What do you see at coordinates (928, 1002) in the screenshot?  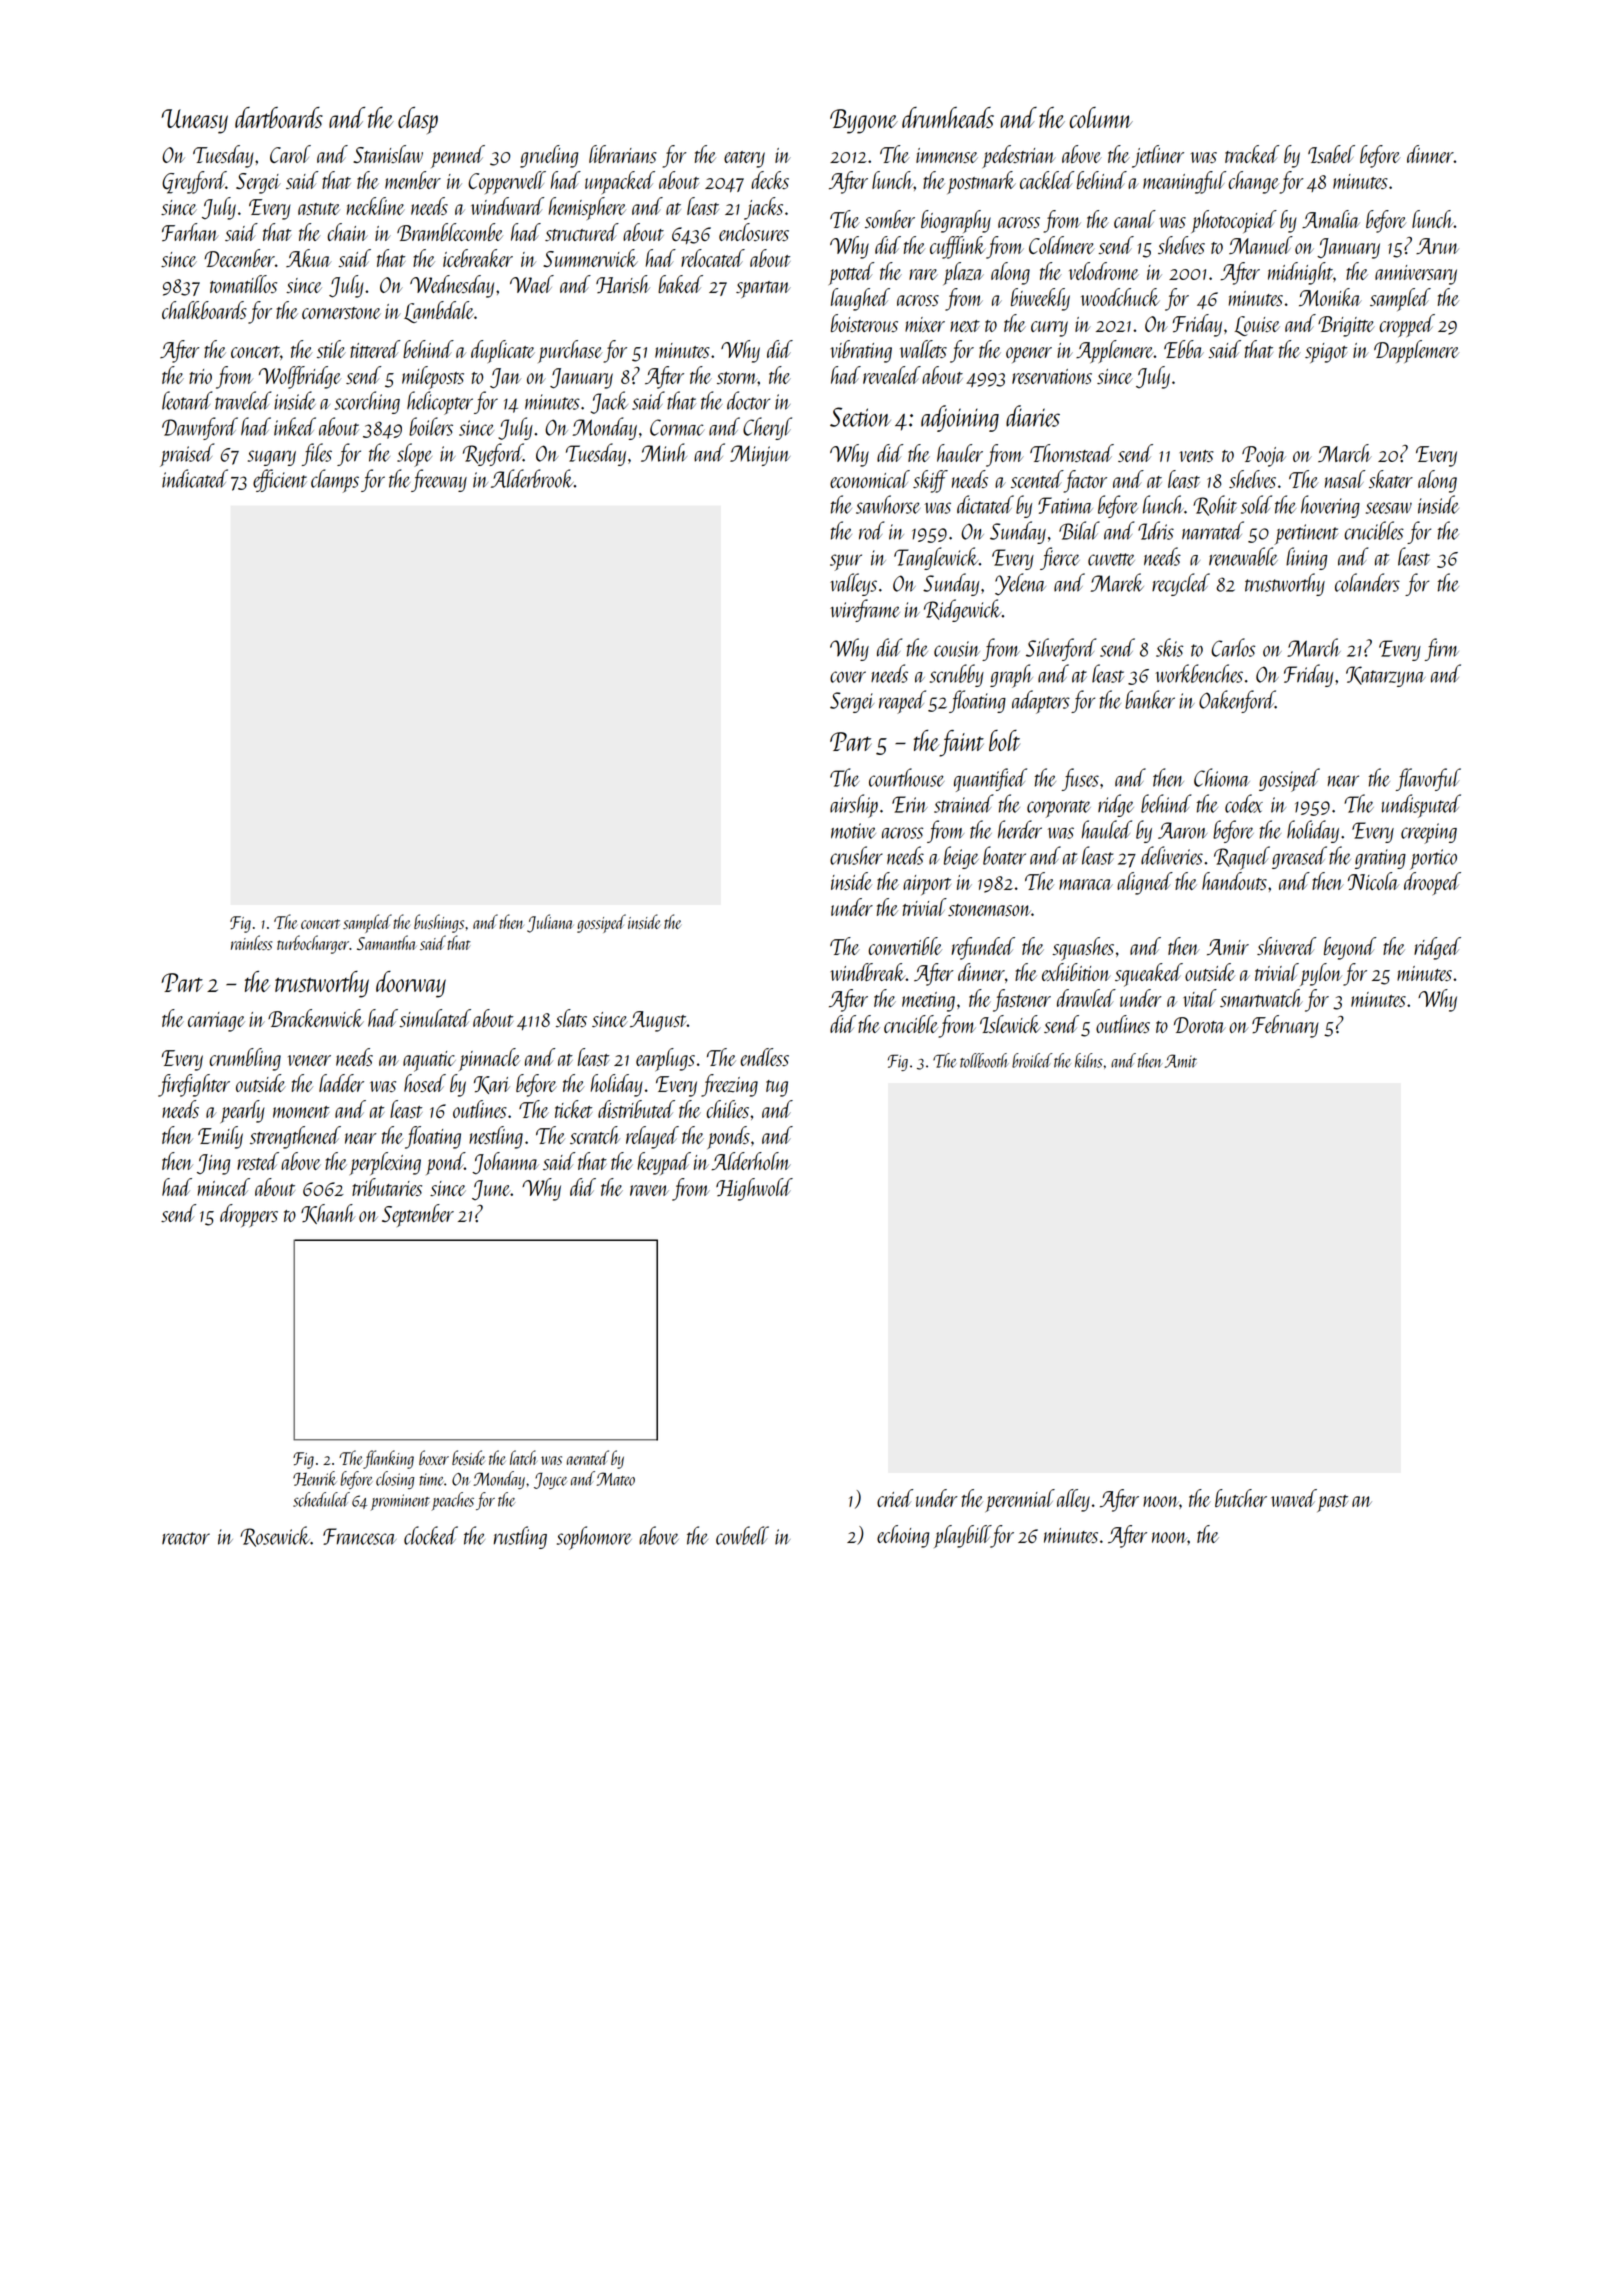 I see `meeting` at bounding box center [928, 1002].
